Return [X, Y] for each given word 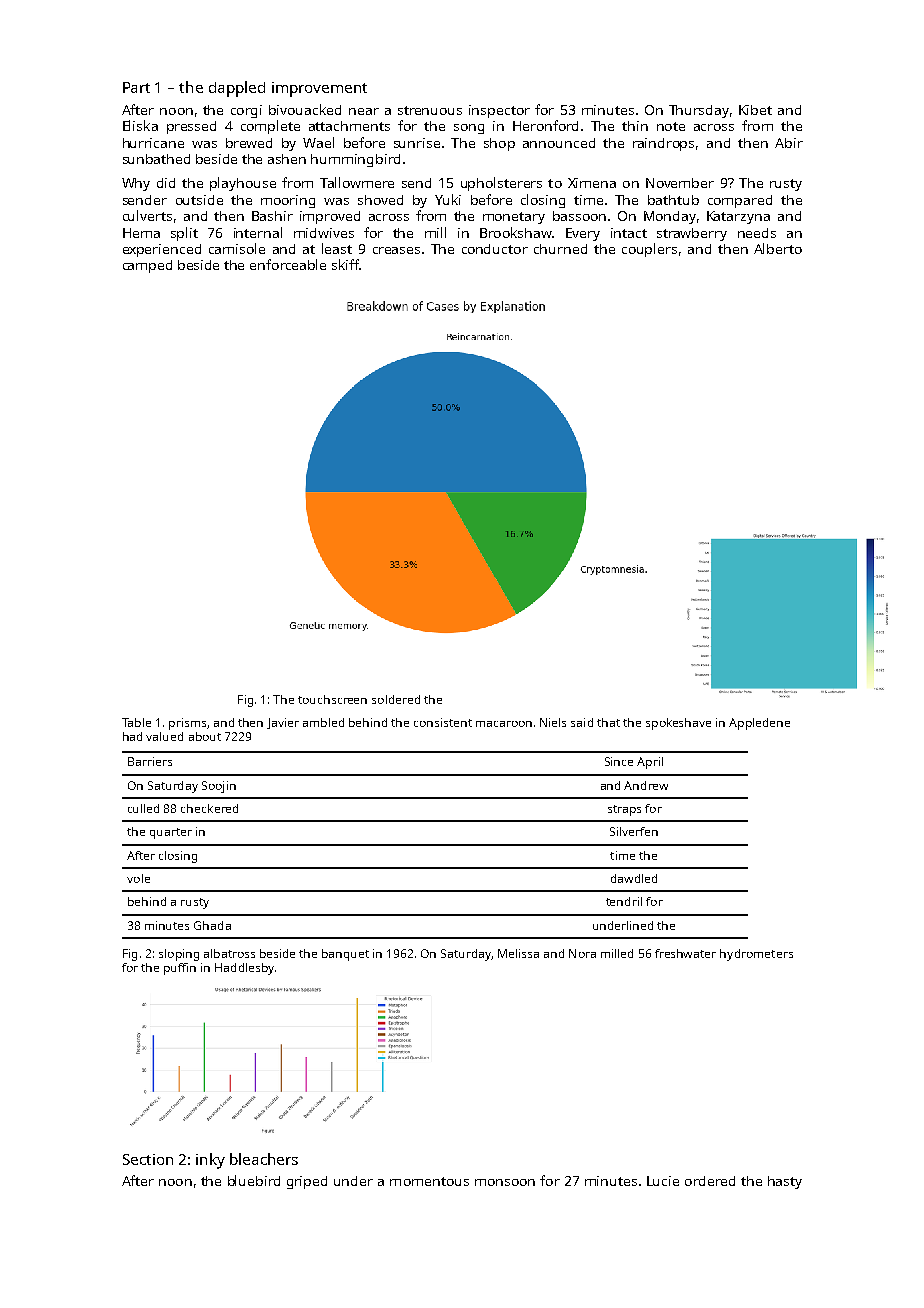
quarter [171, 833]
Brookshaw [516, 232]
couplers [649, 250]
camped [147, 266]
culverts [147, 215]
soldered [396, 699]
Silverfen [634, 831]
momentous [429, 1181]
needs [757, 233]
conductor [495, 249]
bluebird [254, 1180]
